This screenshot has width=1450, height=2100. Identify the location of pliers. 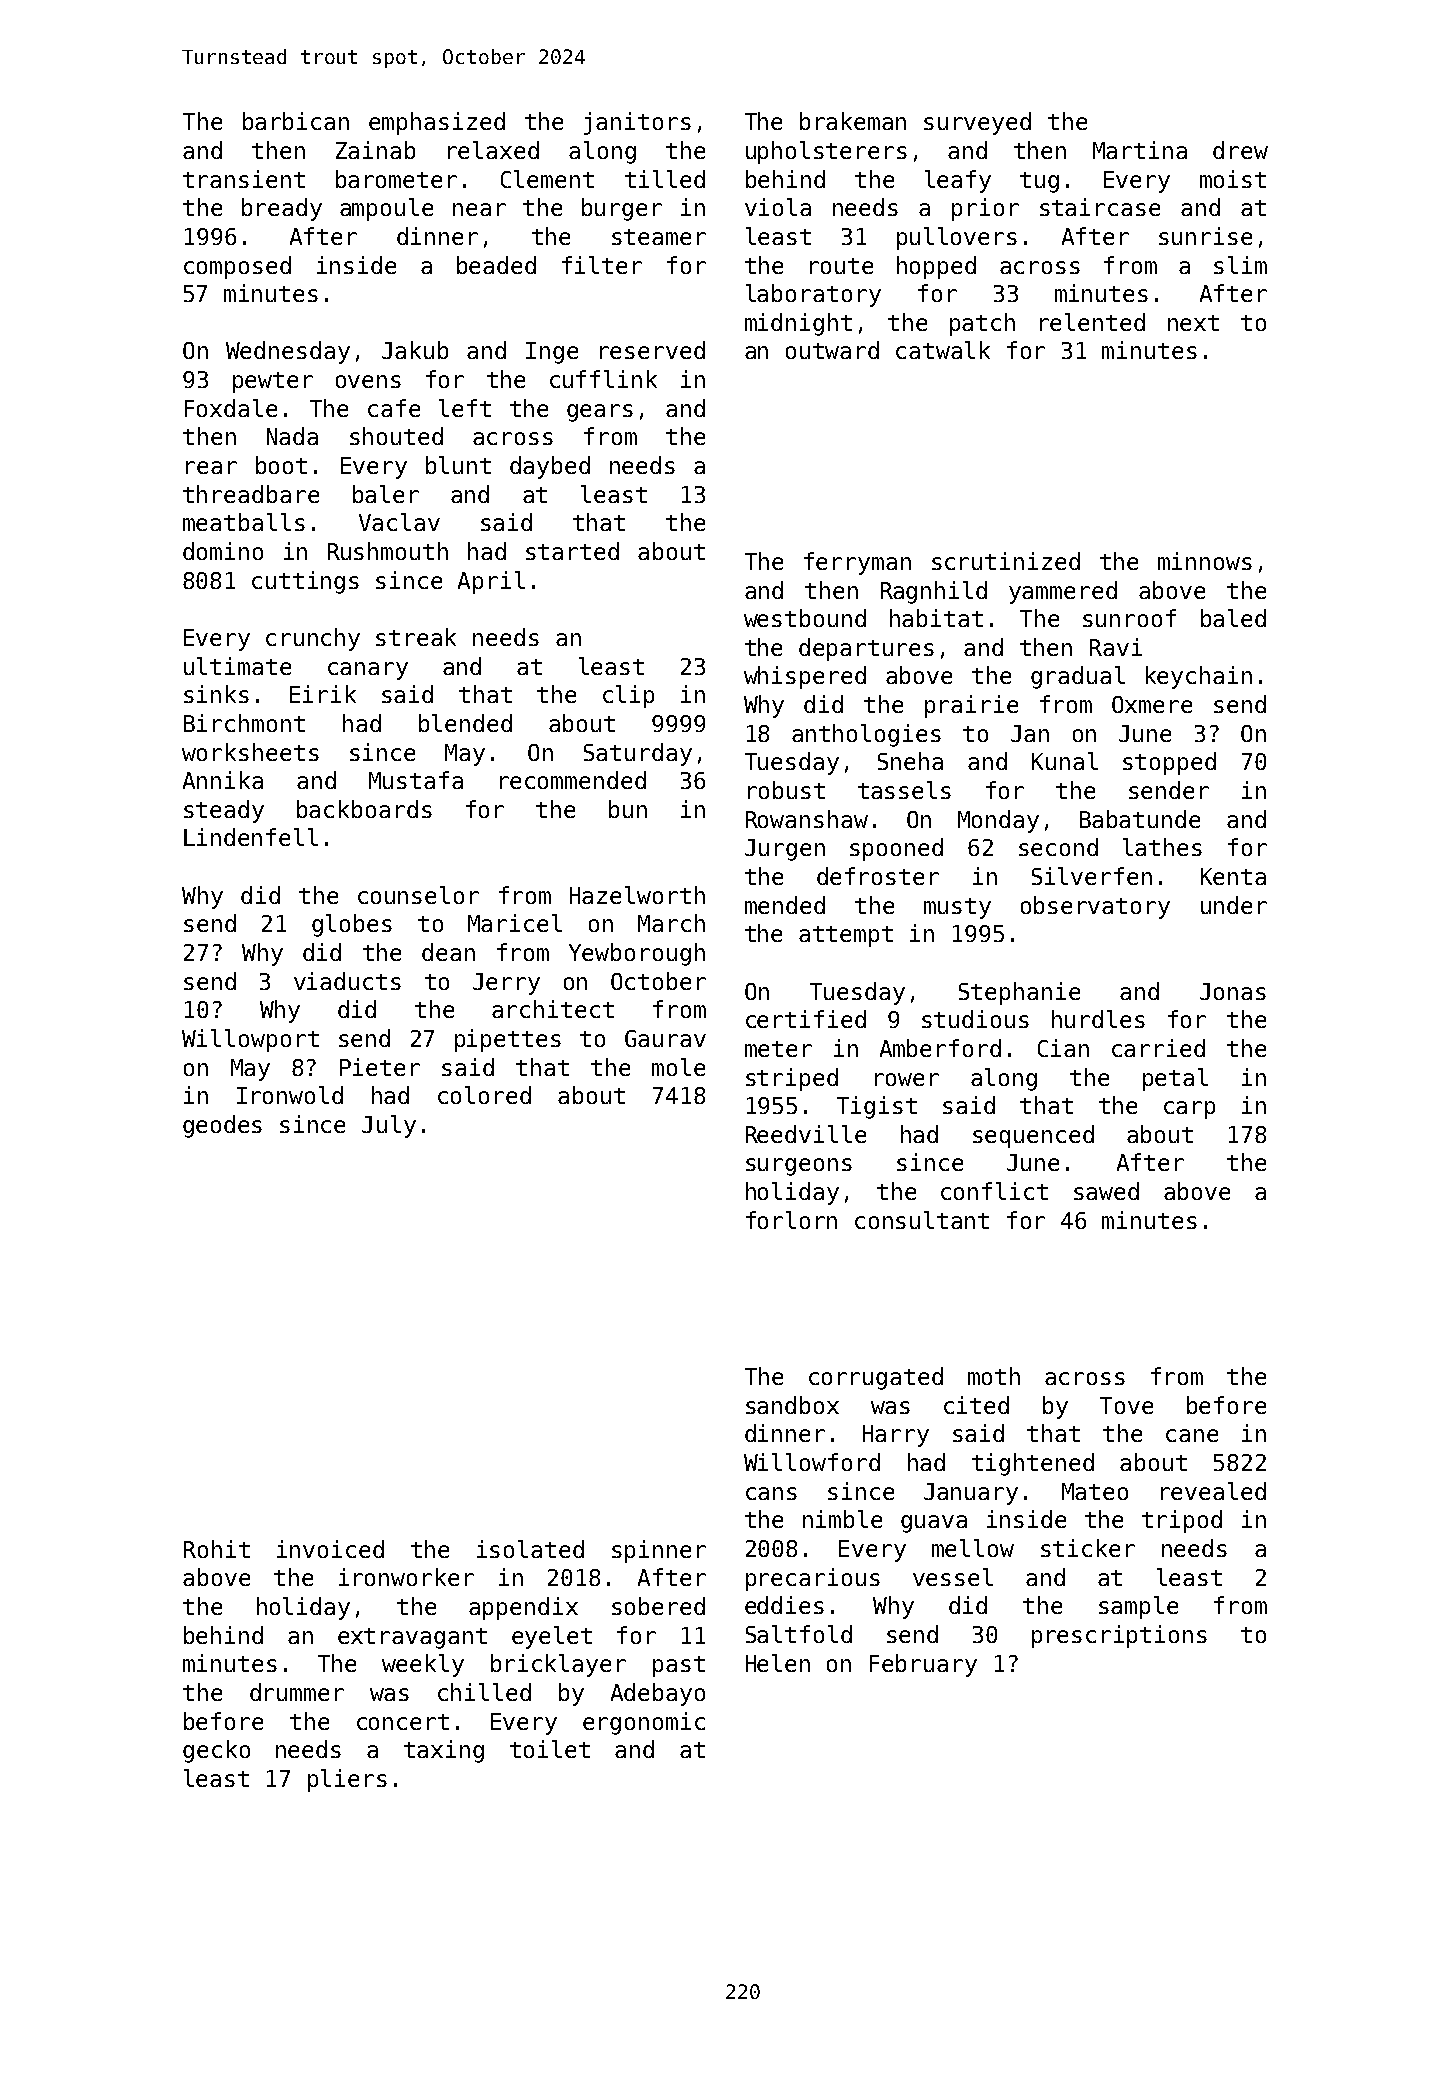
(347, 1780).
